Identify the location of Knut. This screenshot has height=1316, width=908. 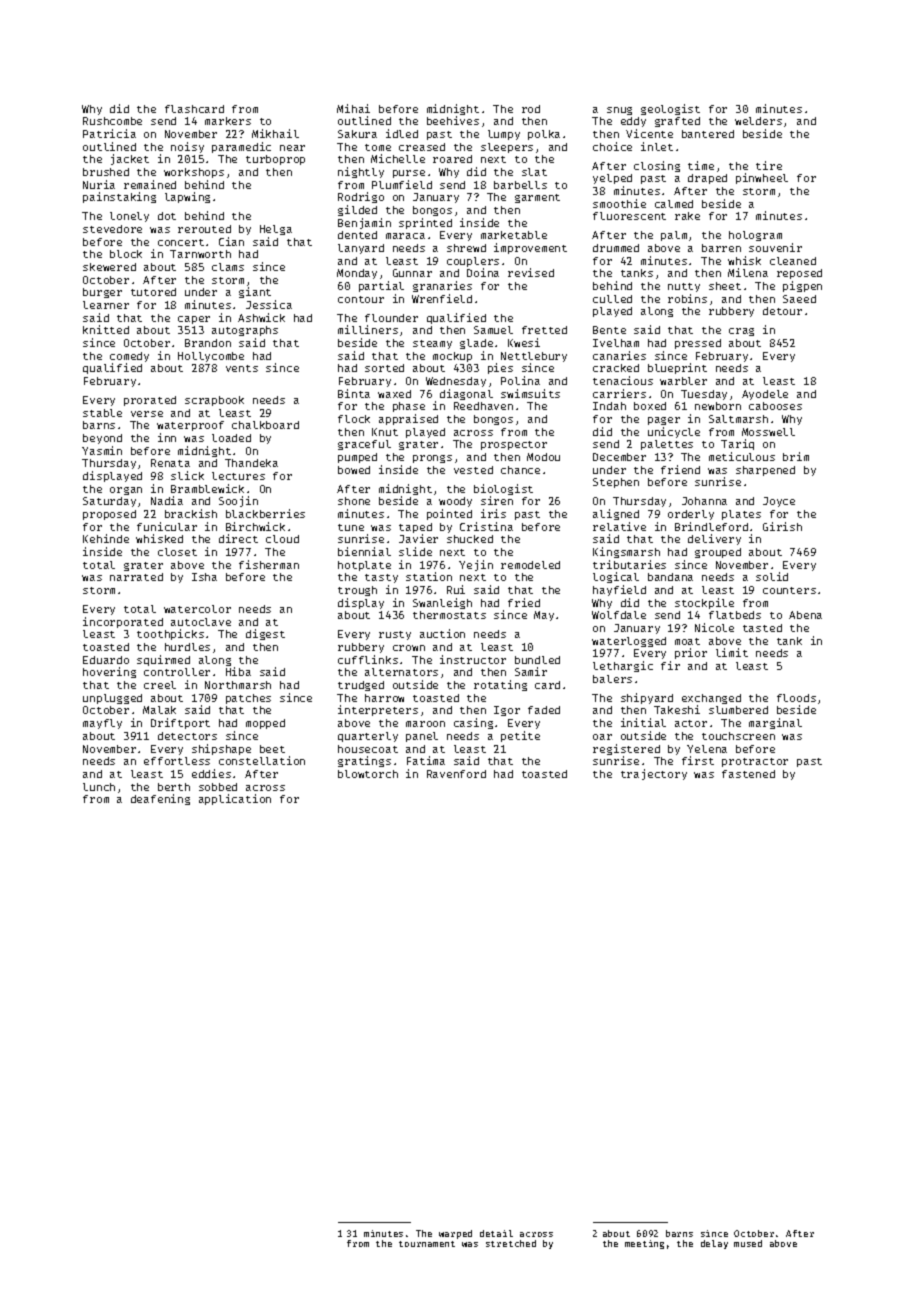
(385, 432).
